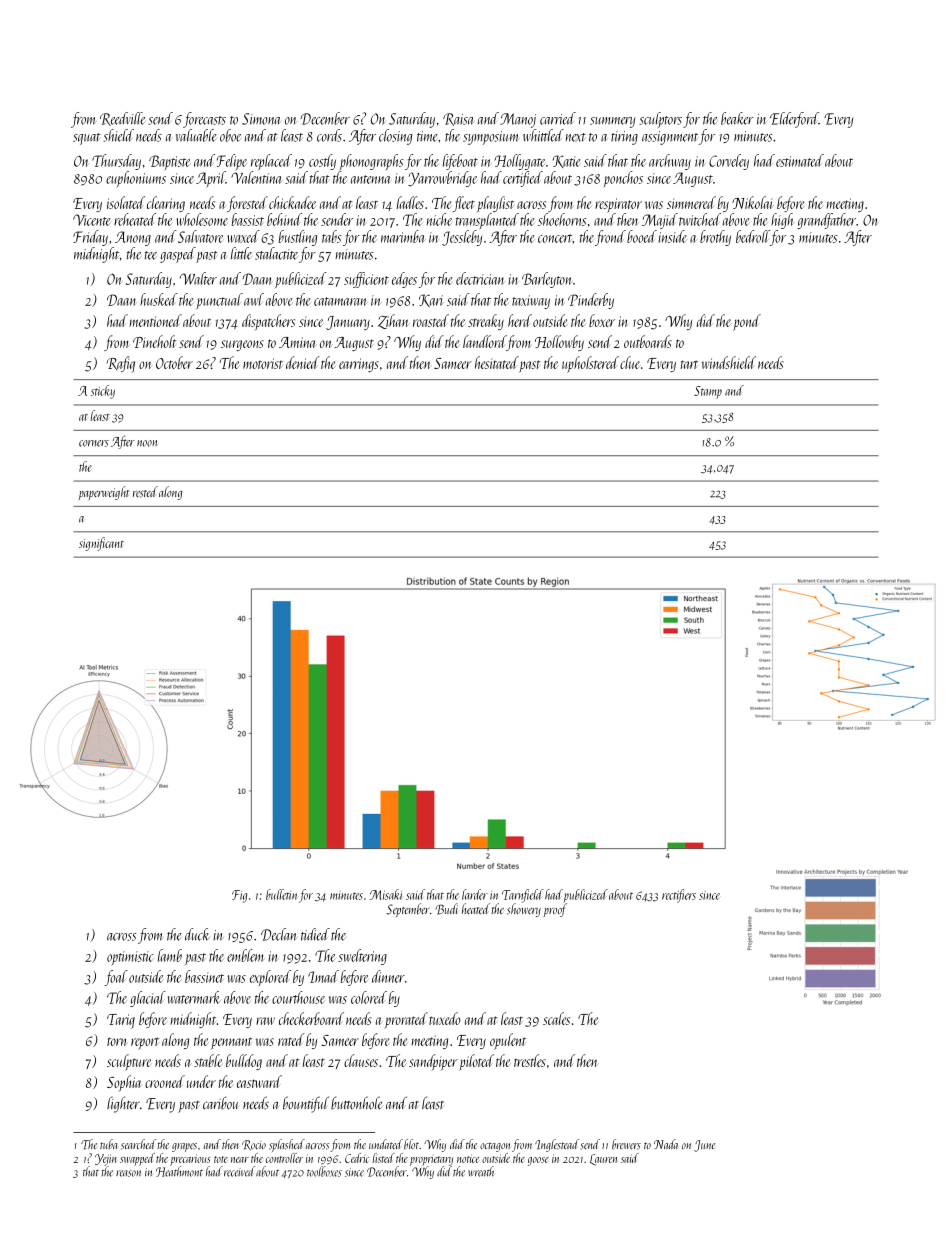 This screenshot has width=952, height=1233. I want to click on earrings, so click(359, 365).
